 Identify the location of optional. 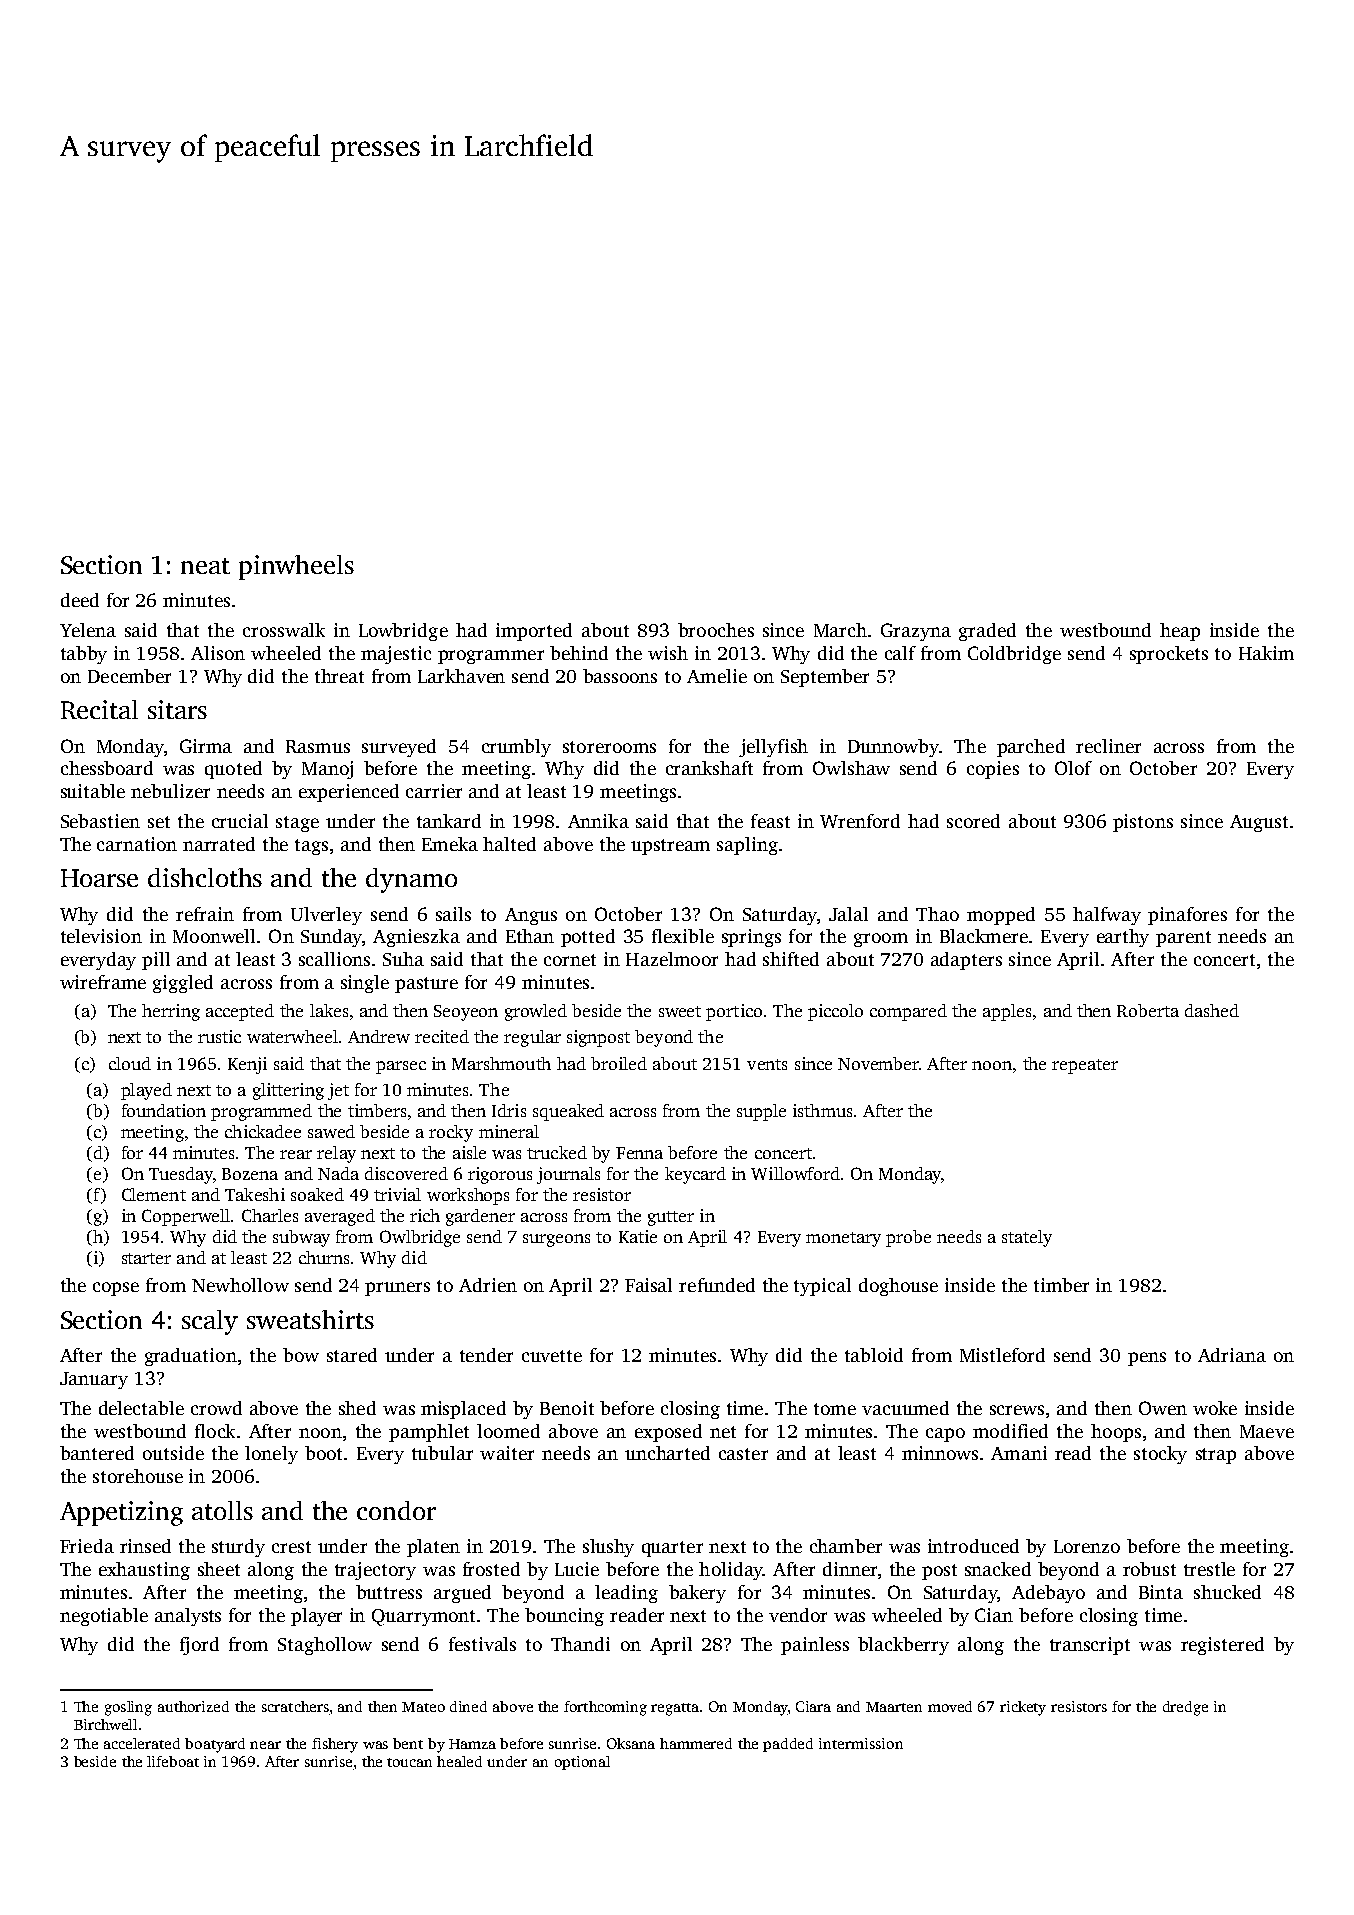
(582, 1763).
